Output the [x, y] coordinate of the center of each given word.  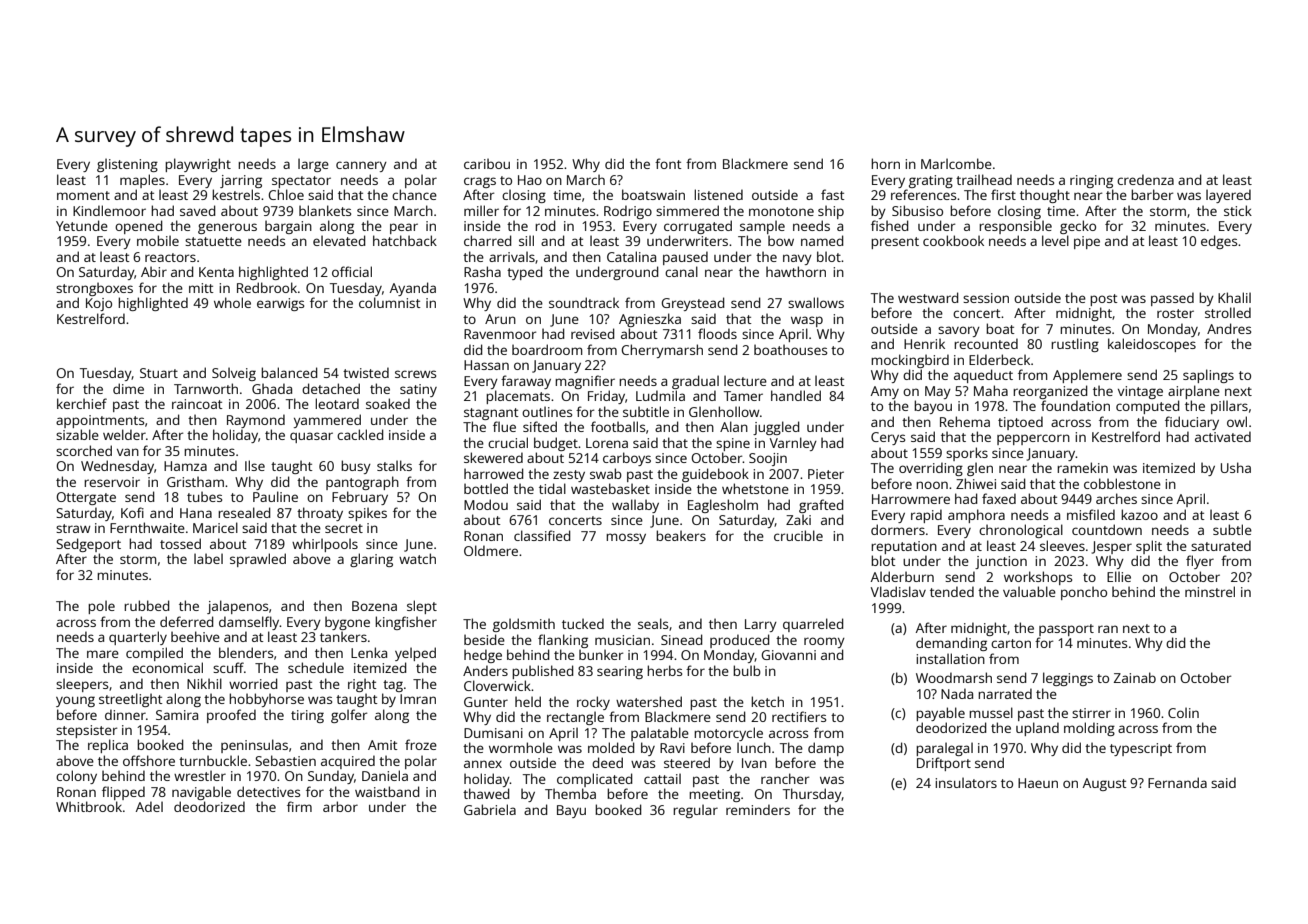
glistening [127, 165]
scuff [228, 667]
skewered [493, 457]
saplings [1208, 376]
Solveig [234, 374]
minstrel [1210, 591]
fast [833, 194]
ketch [767, 701]
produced [740, 641]
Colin [1183, 712]
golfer [349, 716]
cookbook [953, 240]
